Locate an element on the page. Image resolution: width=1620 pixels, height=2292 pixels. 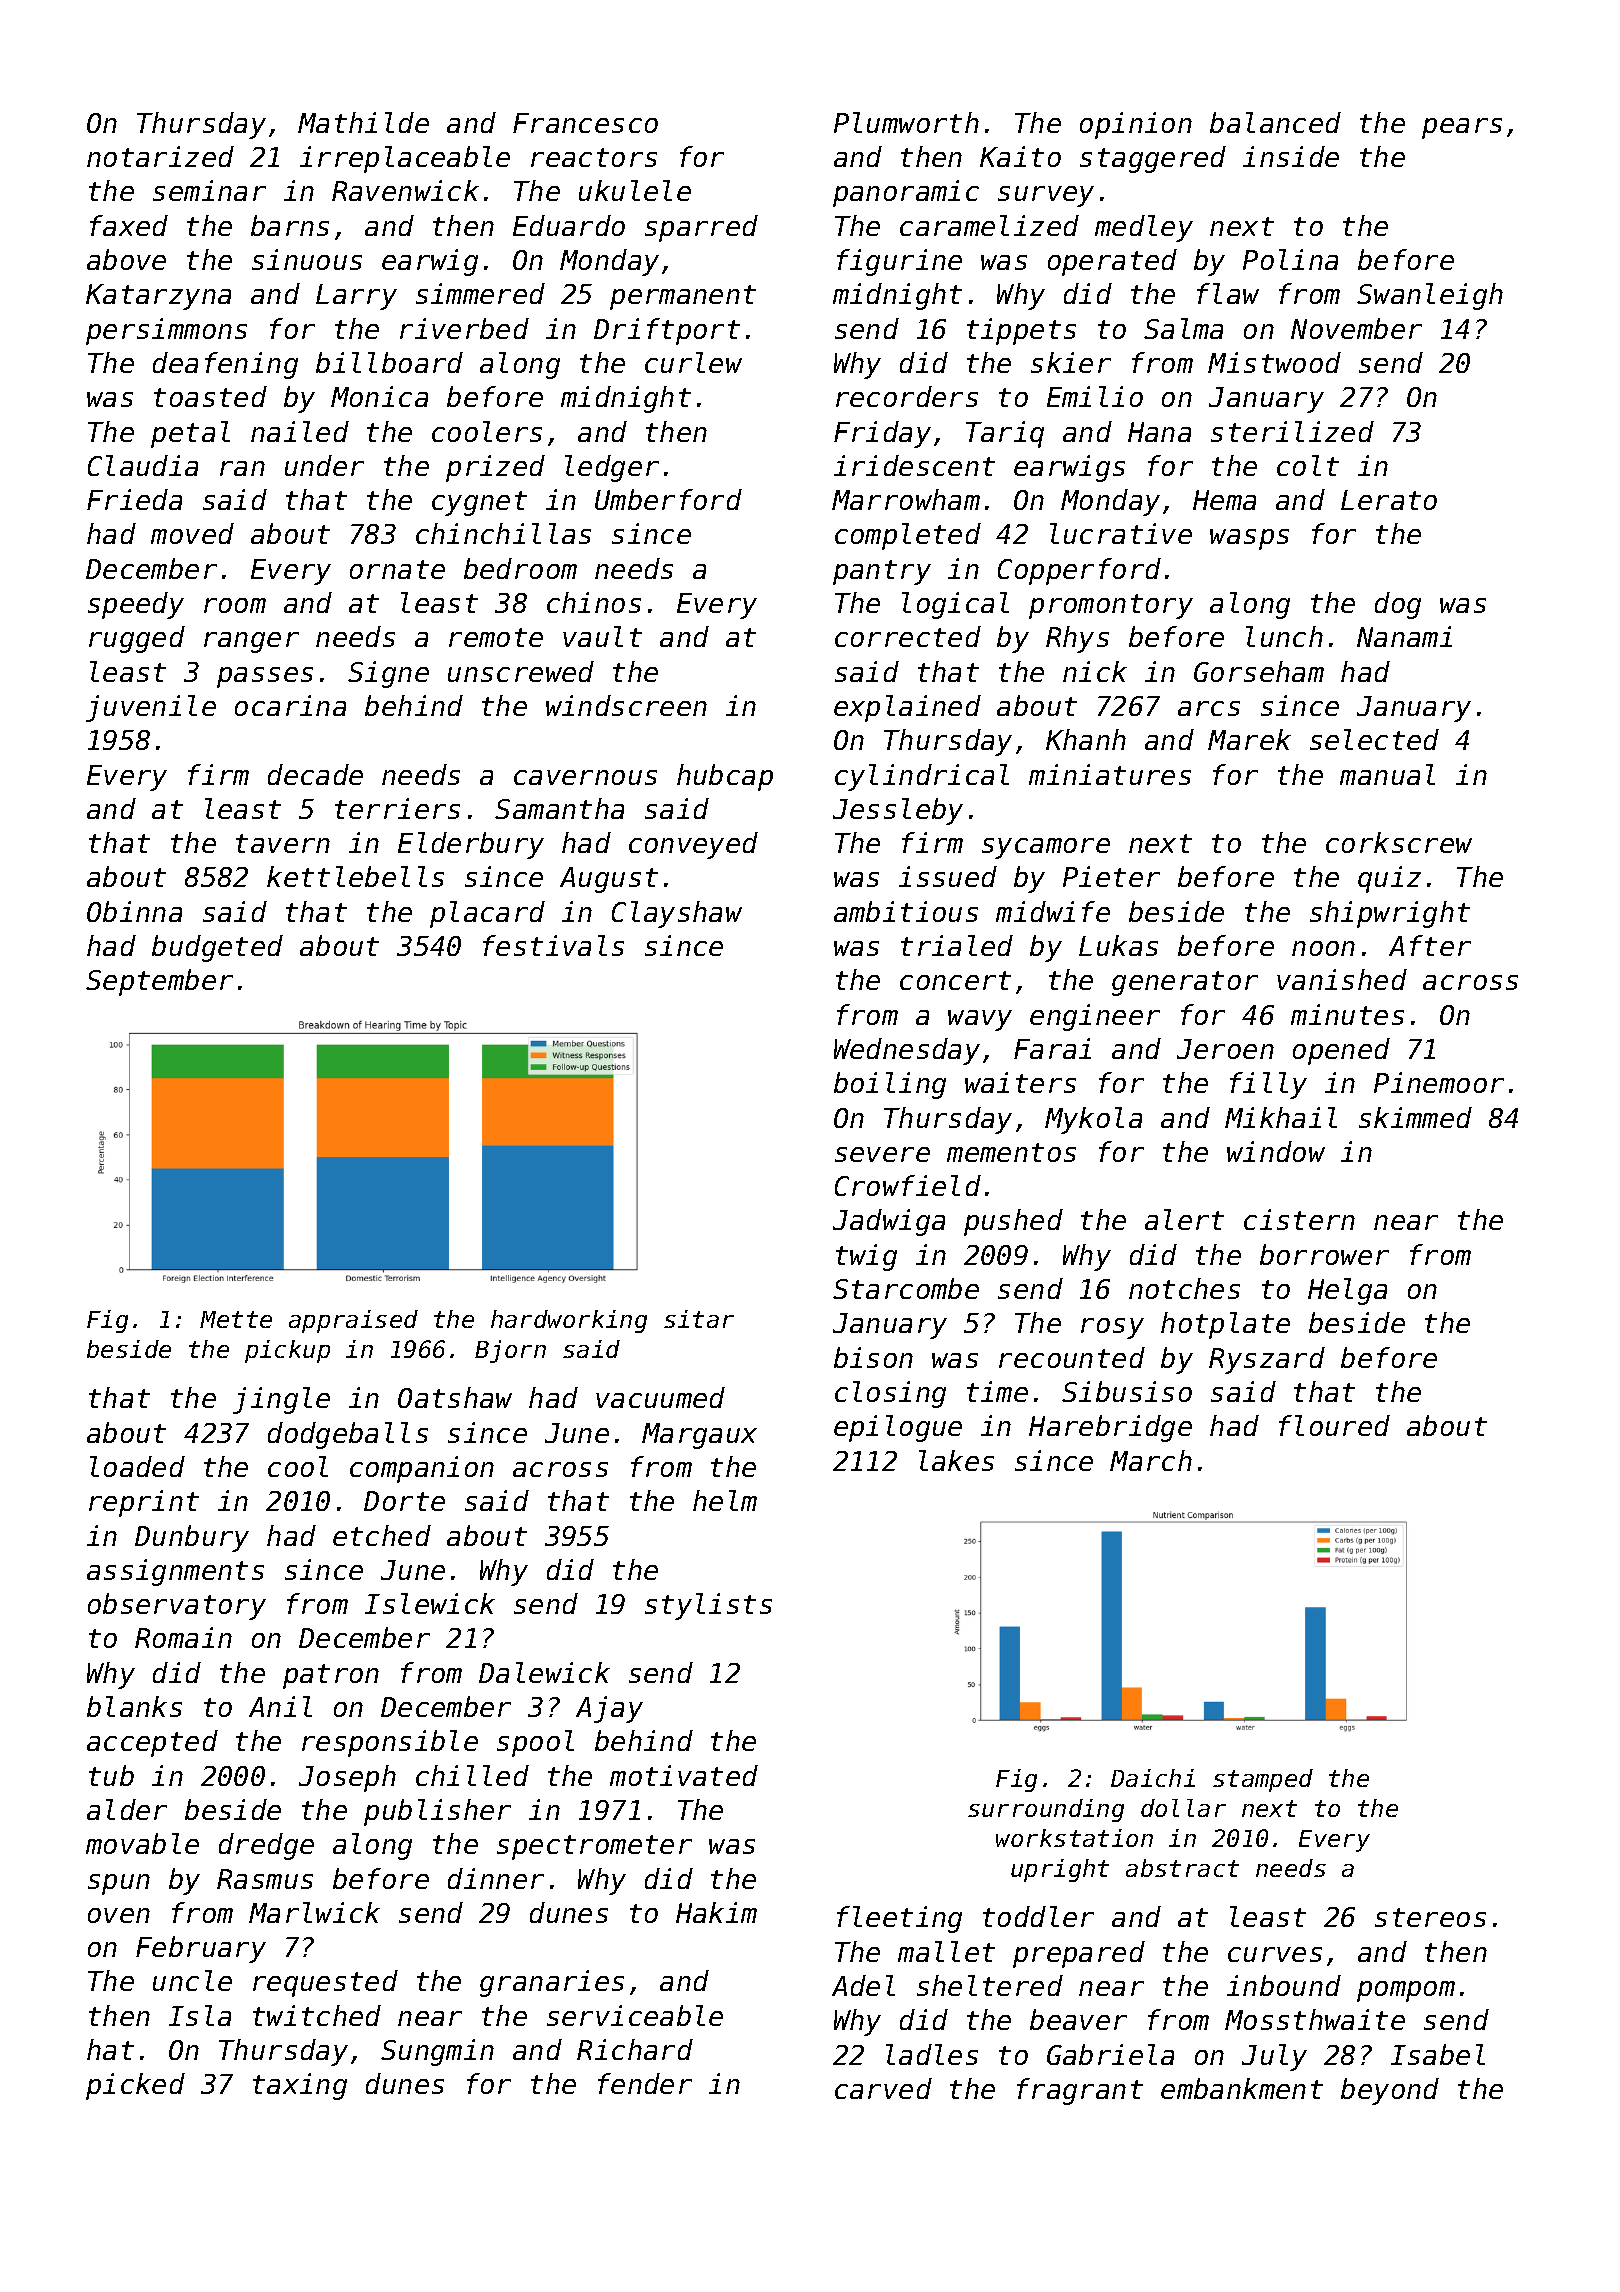
appraised is located at coordinates (353, 1321).
